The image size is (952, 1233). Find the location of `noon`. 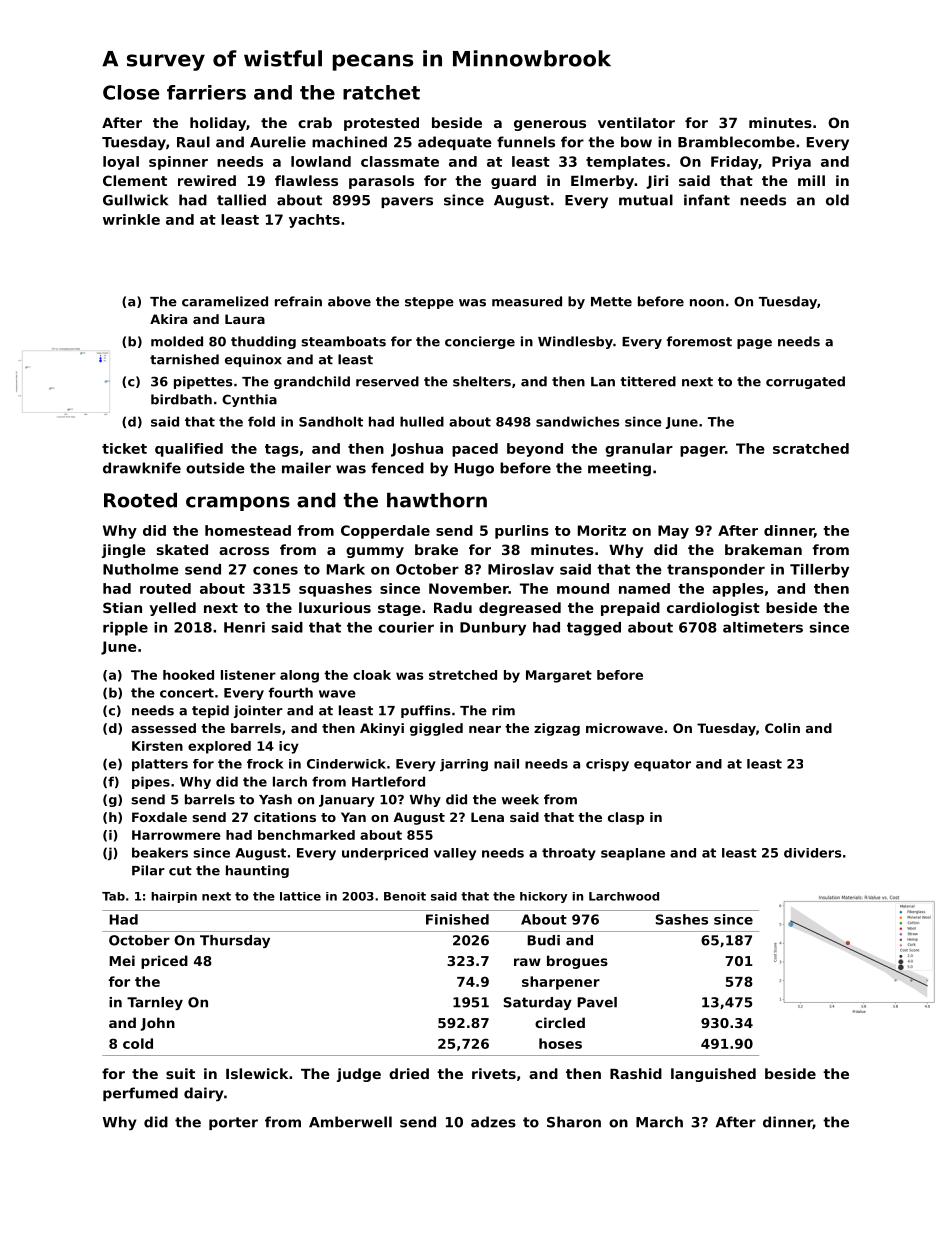

noon is located at coordinates (707, 303).
